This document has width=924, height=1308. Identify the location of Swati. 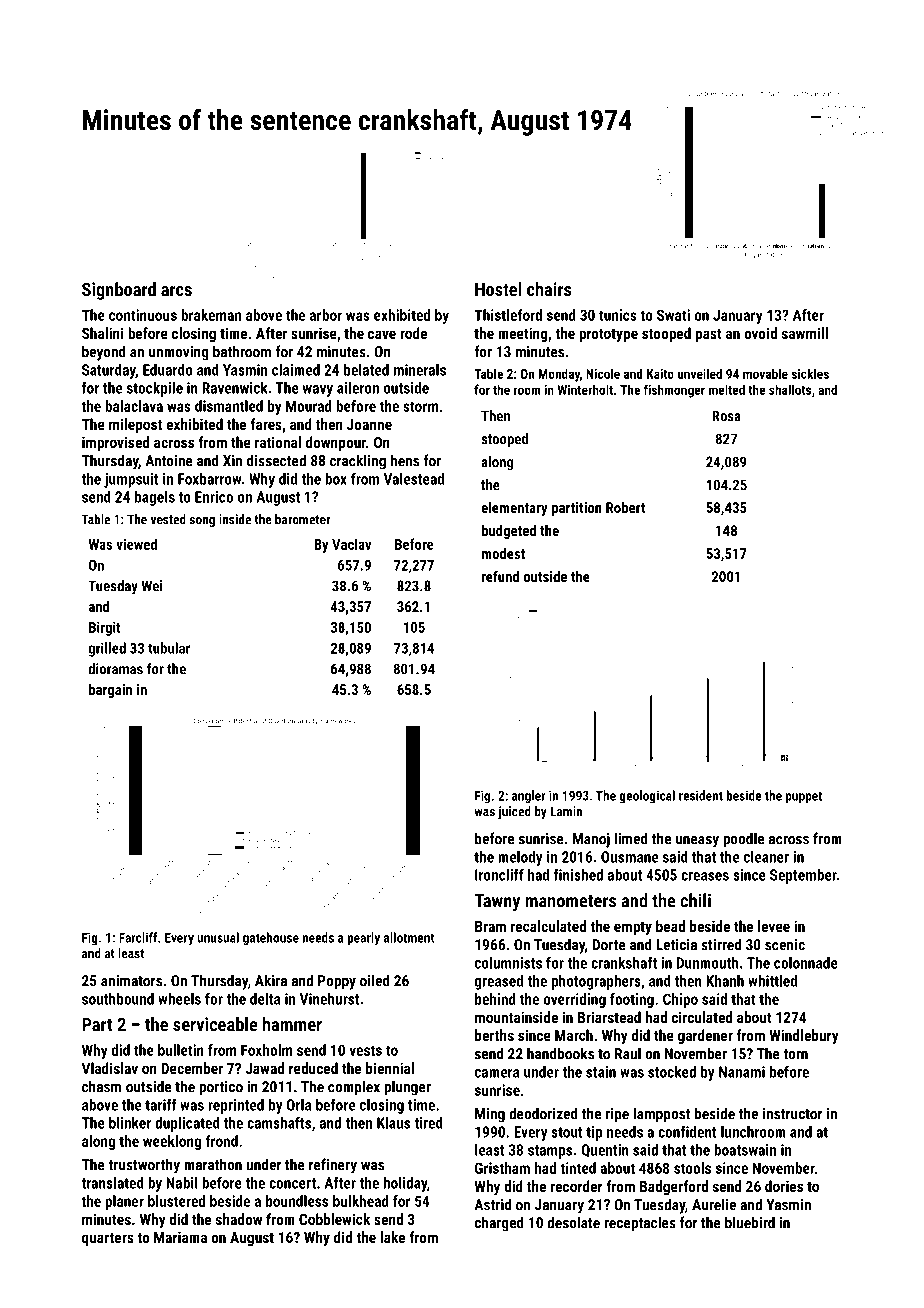
(673, 315).
